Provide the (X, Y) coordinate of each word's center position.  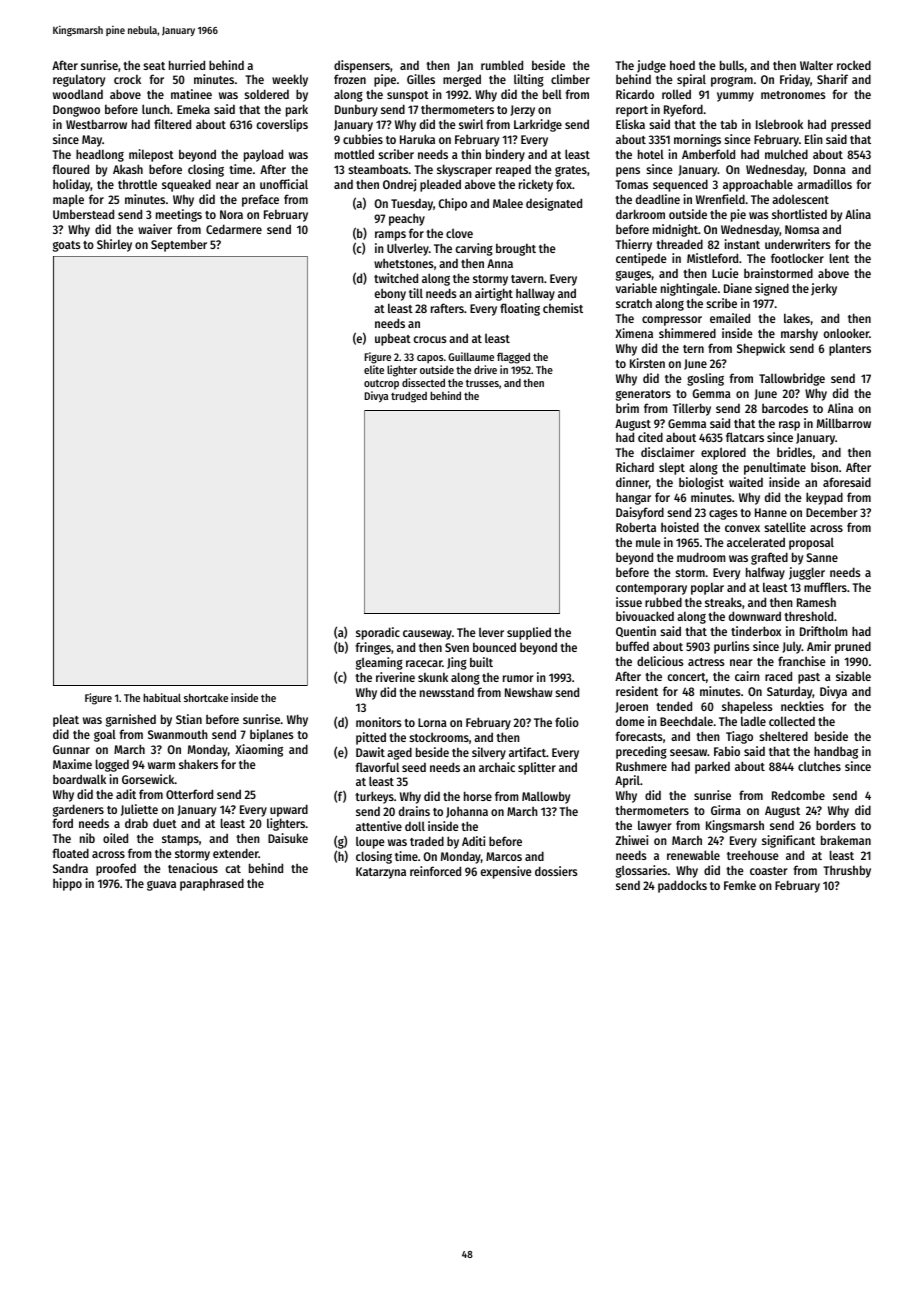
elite (374, 369)
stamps (180, 840)
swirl (471, 124)
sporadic (378, 633)
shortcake (206, 698)
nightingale (689, 289)
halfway (765, 573)
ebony (390, 294)
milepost (151, 155)
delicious (660, 661)
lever (491, 632)
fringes (373, 648)
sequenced (680, 185)
